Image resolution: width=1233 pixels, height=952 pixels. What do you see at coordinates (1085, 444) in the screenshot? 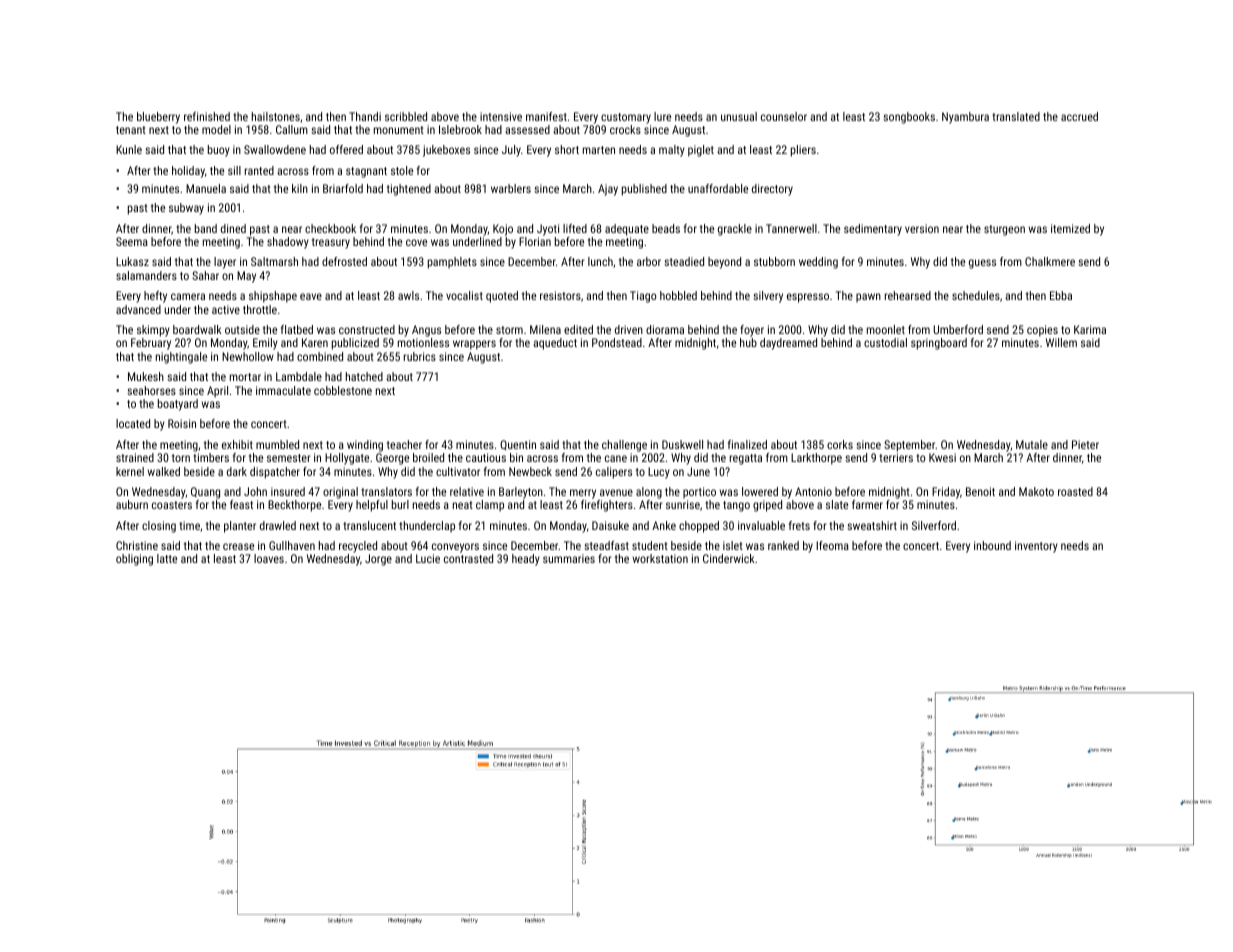
I see `Pieter` at bounding box center [1085, 444].
